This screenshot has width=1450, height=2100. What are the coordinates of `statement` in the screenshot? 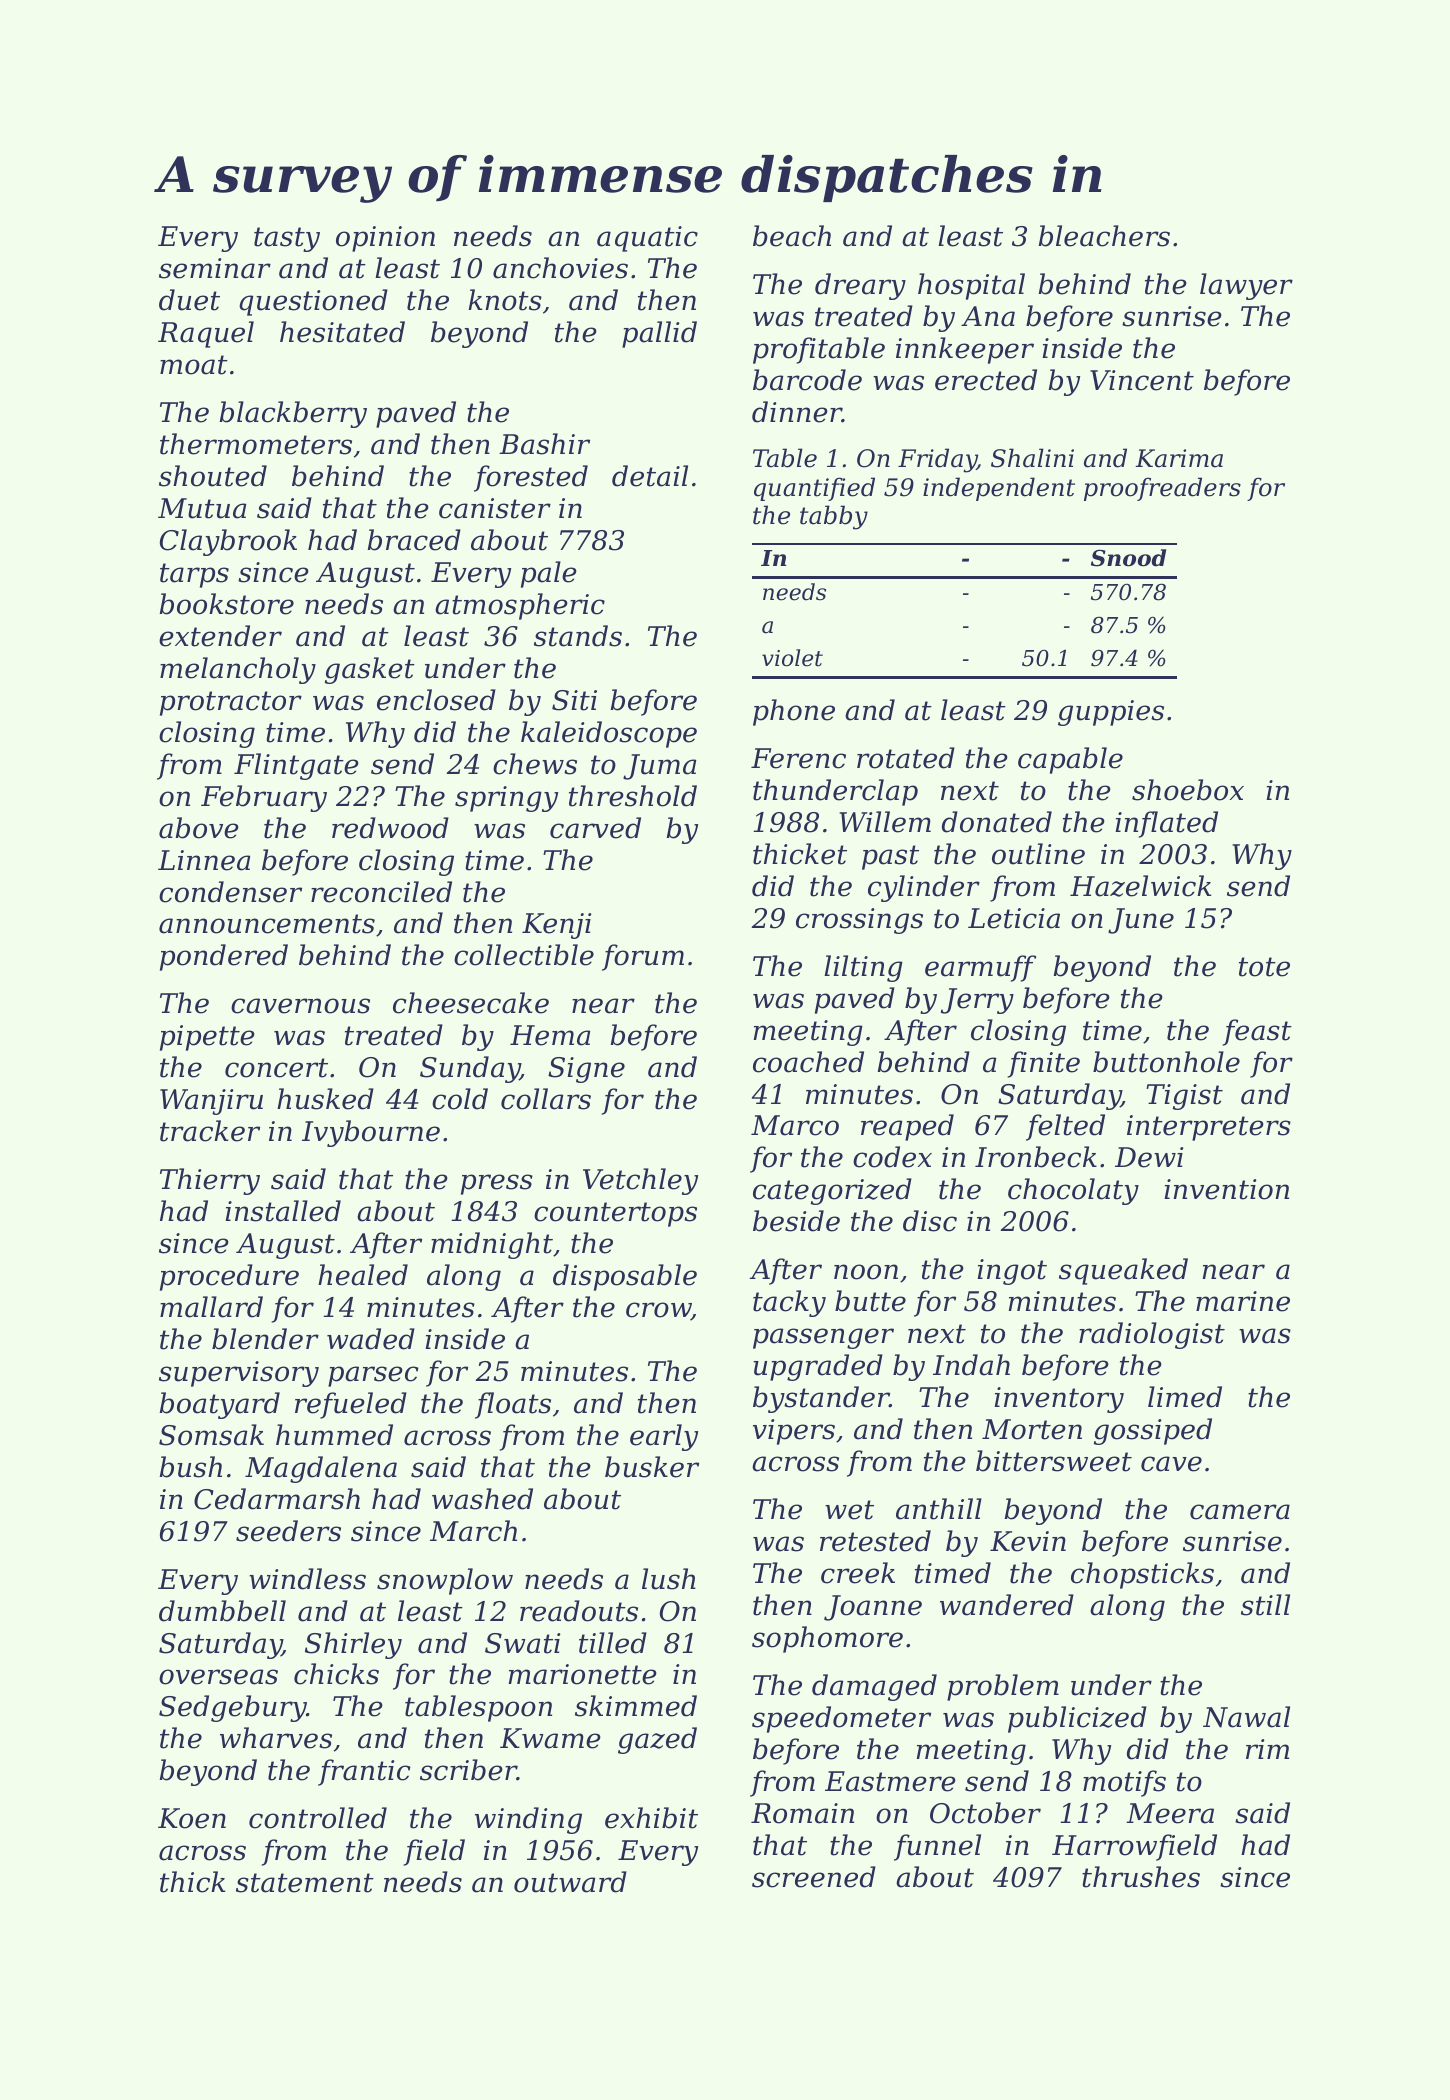 It's located at (305, 1883).
